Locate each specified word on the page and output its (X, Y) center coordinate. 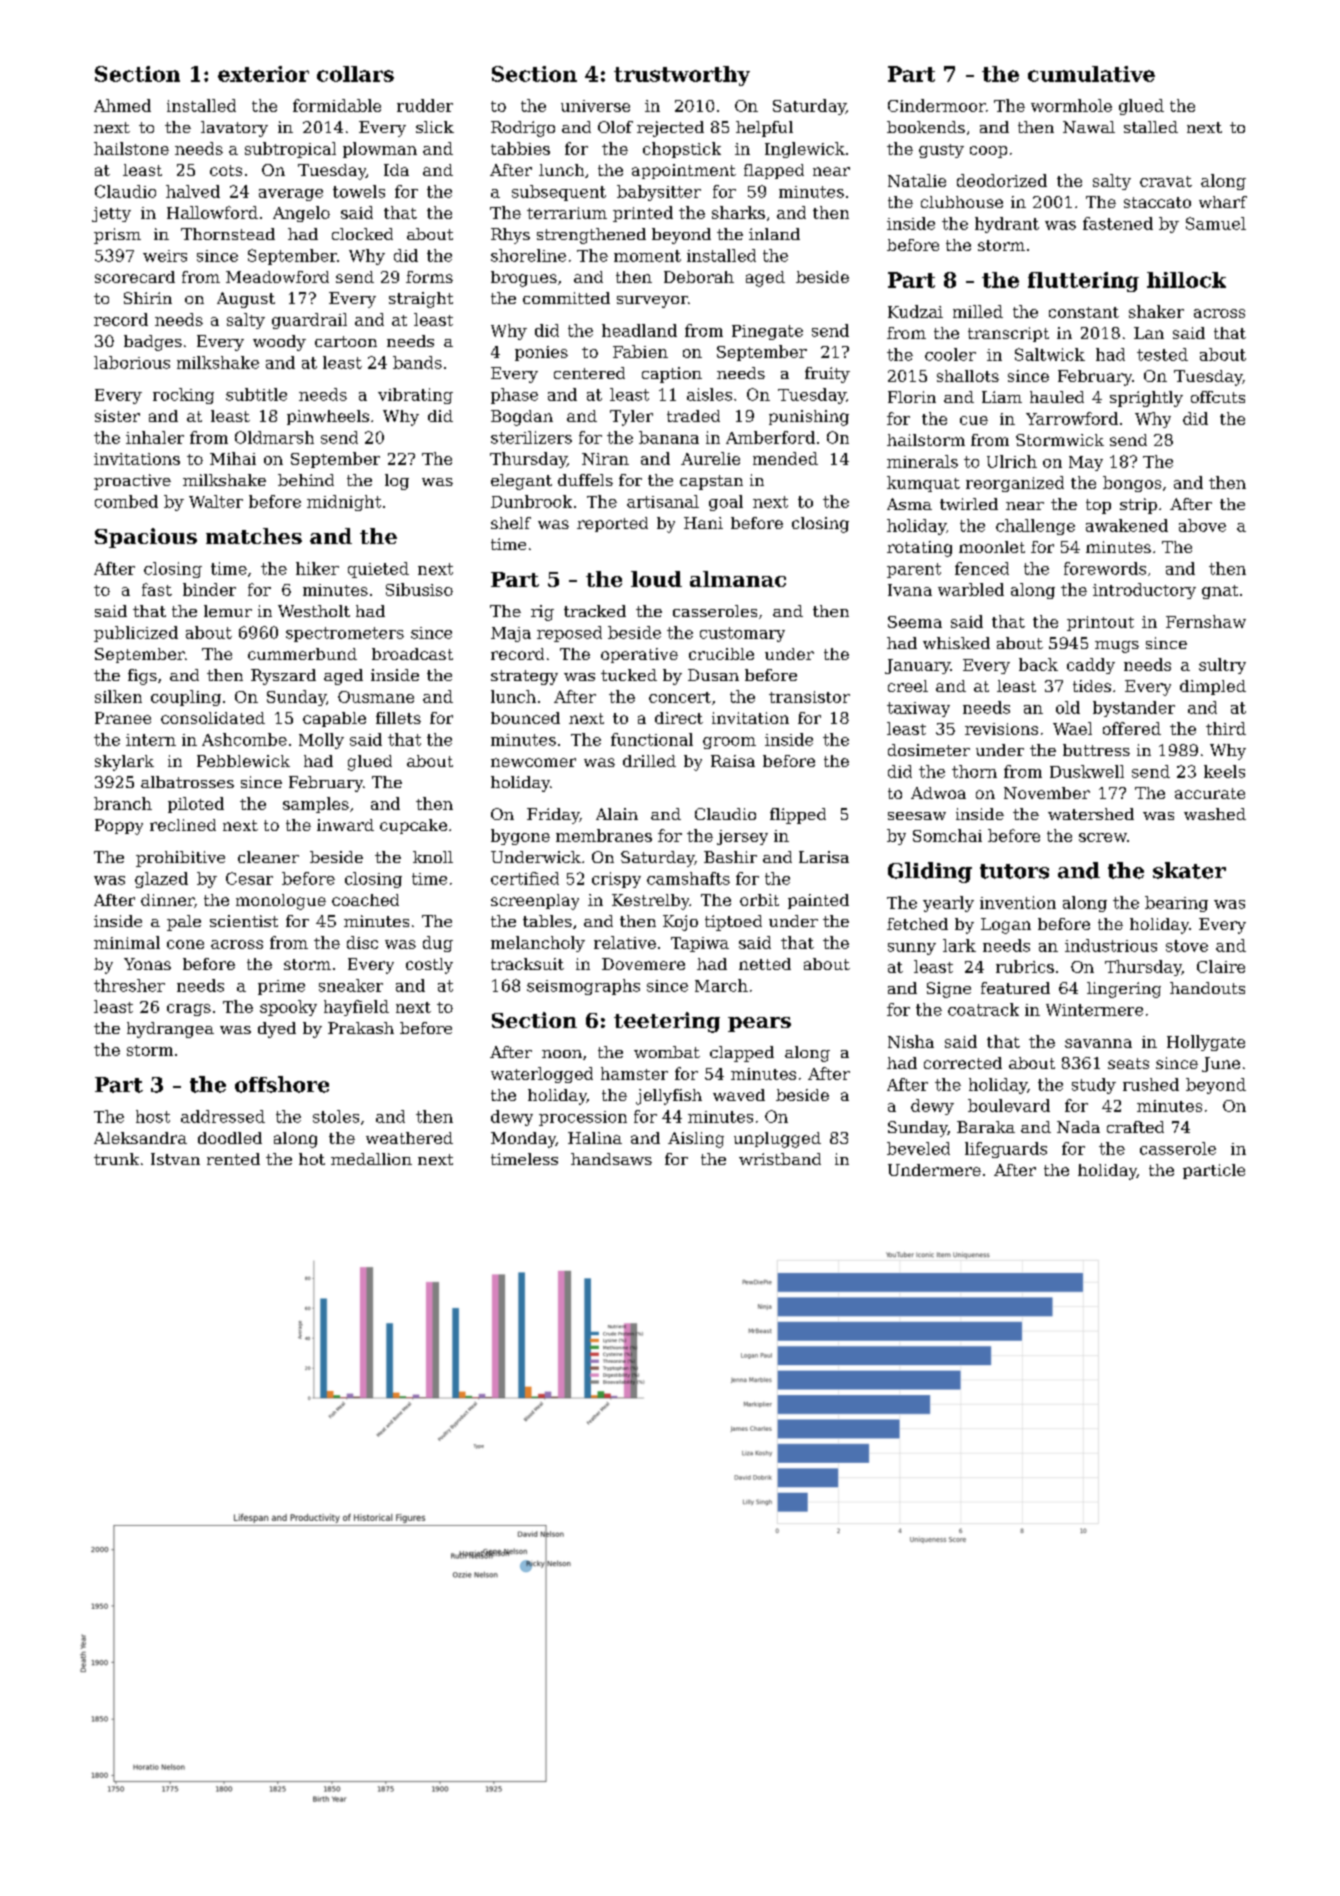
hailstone (131, 148)
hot (312, 1159)
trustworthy (682, 76)
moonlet (992, 547)
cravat (1166, 181)
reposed (569, 634)
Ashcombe (244, 739)
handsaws (611, 1159)
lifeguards (1006, 1150)
